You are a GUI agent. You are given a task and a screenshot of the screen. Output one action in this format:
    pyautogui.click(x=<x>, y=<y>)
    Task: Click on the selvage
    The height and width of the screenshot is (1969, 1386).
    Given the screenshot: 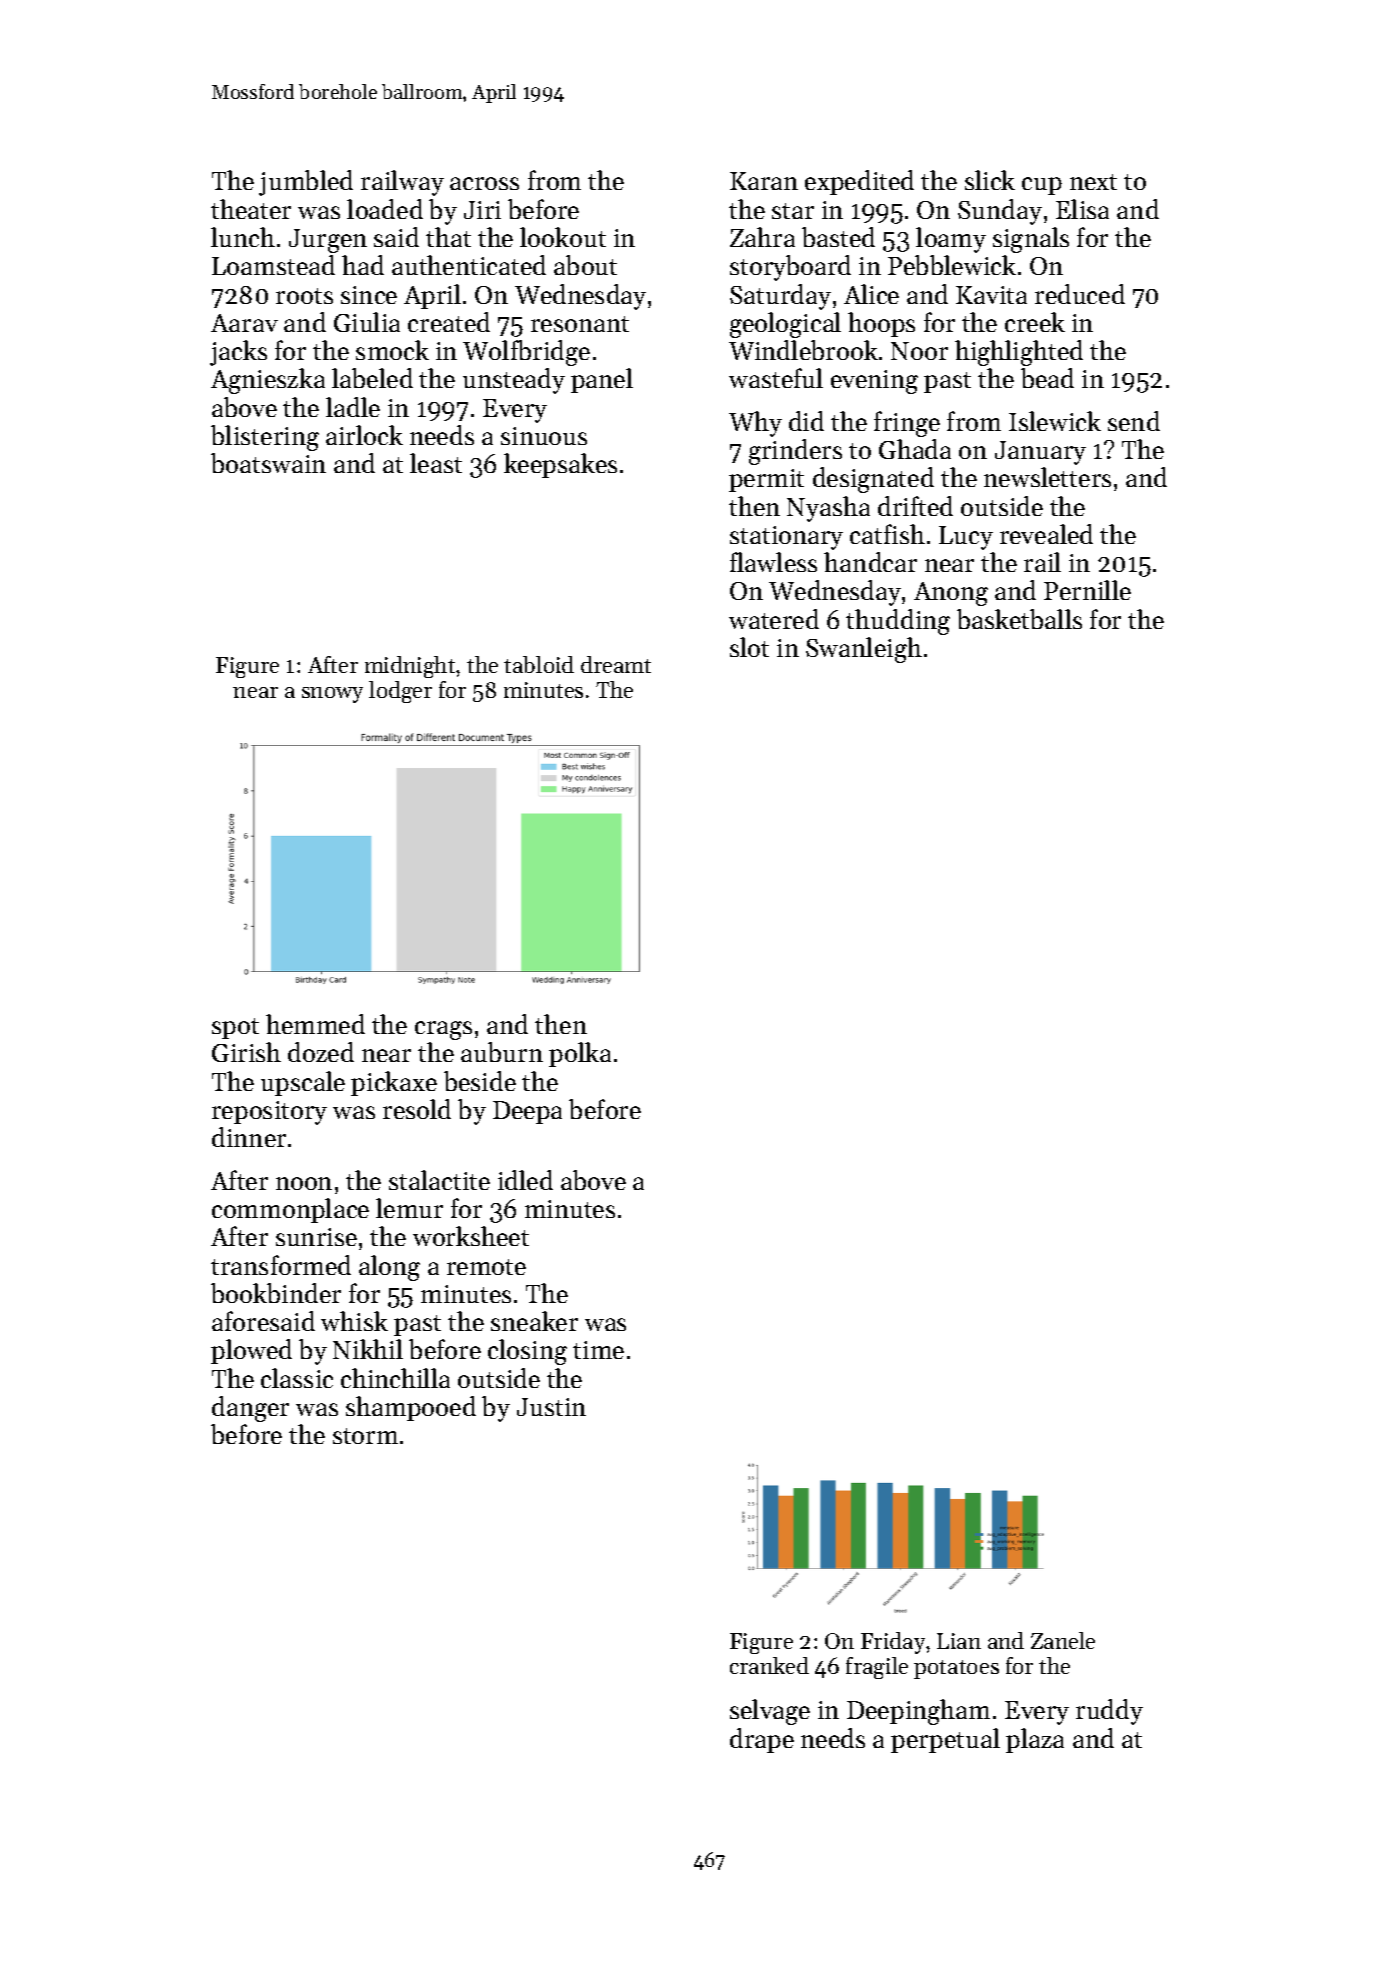 What is the action you would take?
    pyautogui.click(x=770, y=1712)
